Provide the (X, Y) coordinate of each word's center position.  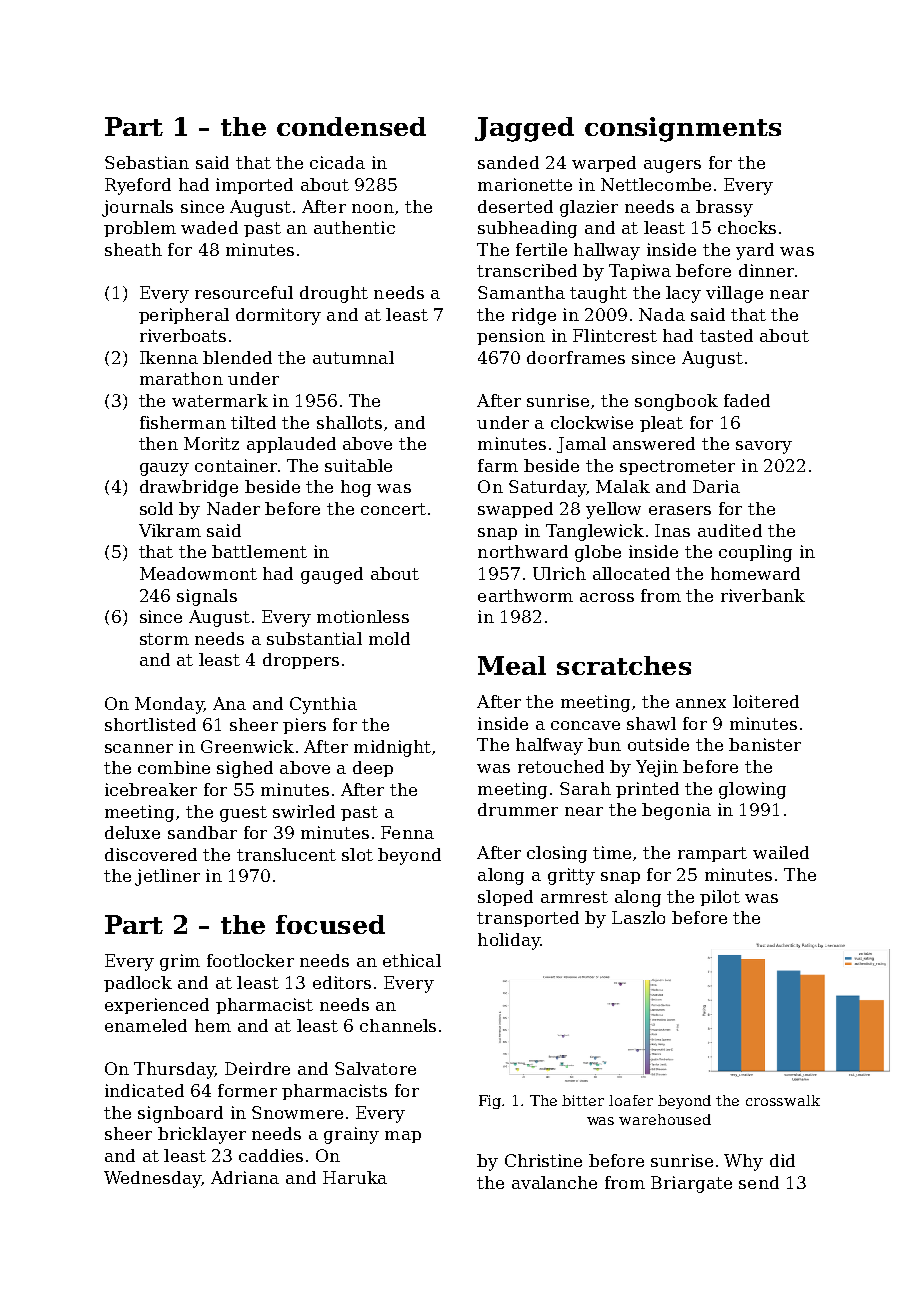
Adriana (245, 1177)
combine (174, 767)
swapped (515, 510)
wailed (781, 852)
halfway (549, 746)
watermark (220, 400)
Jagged (524, 129)
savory (764, 447)
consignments (683, 129)
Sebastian (147, 162)
